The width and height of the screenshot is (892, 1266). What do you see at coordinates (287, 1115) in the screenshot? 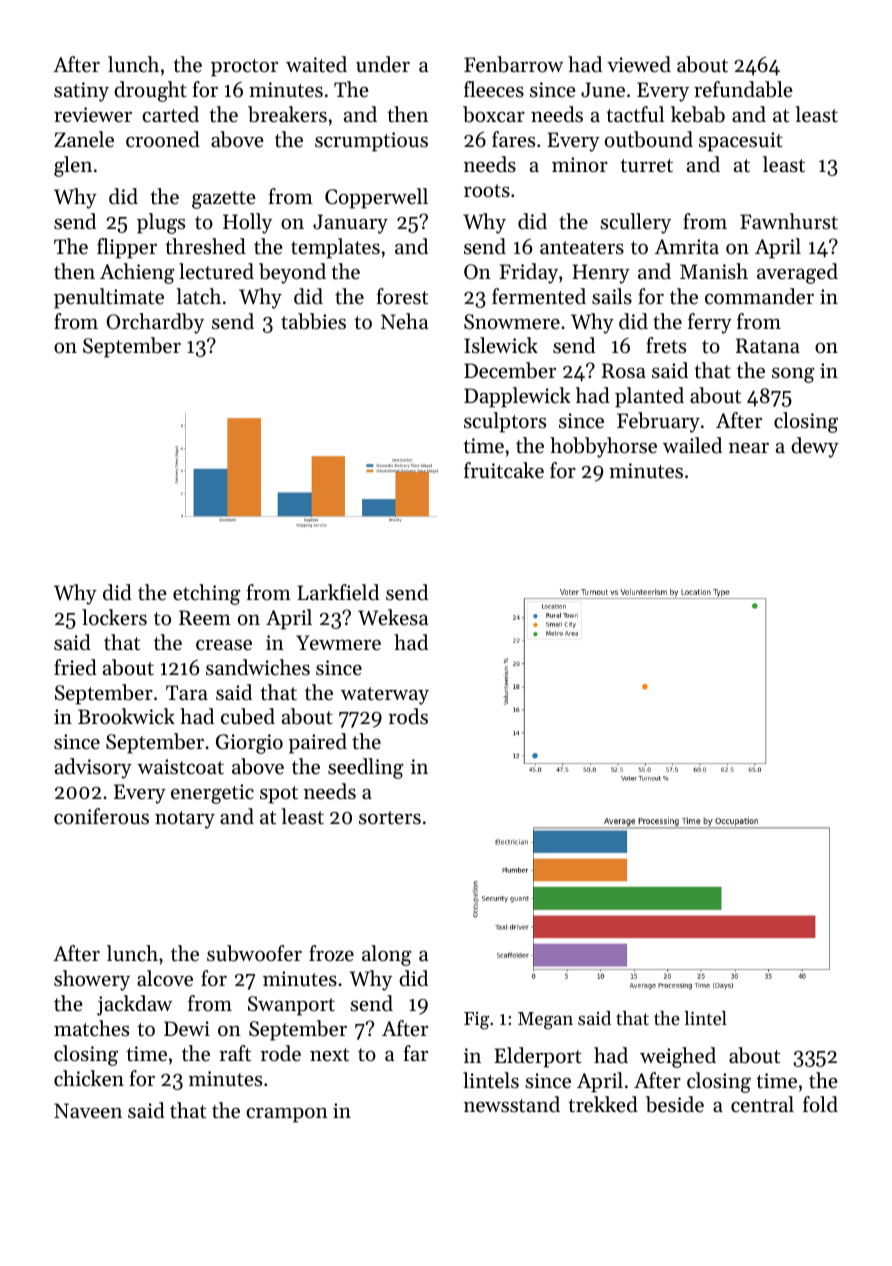
I see `crampon` at bounding box center [287, 1115].
